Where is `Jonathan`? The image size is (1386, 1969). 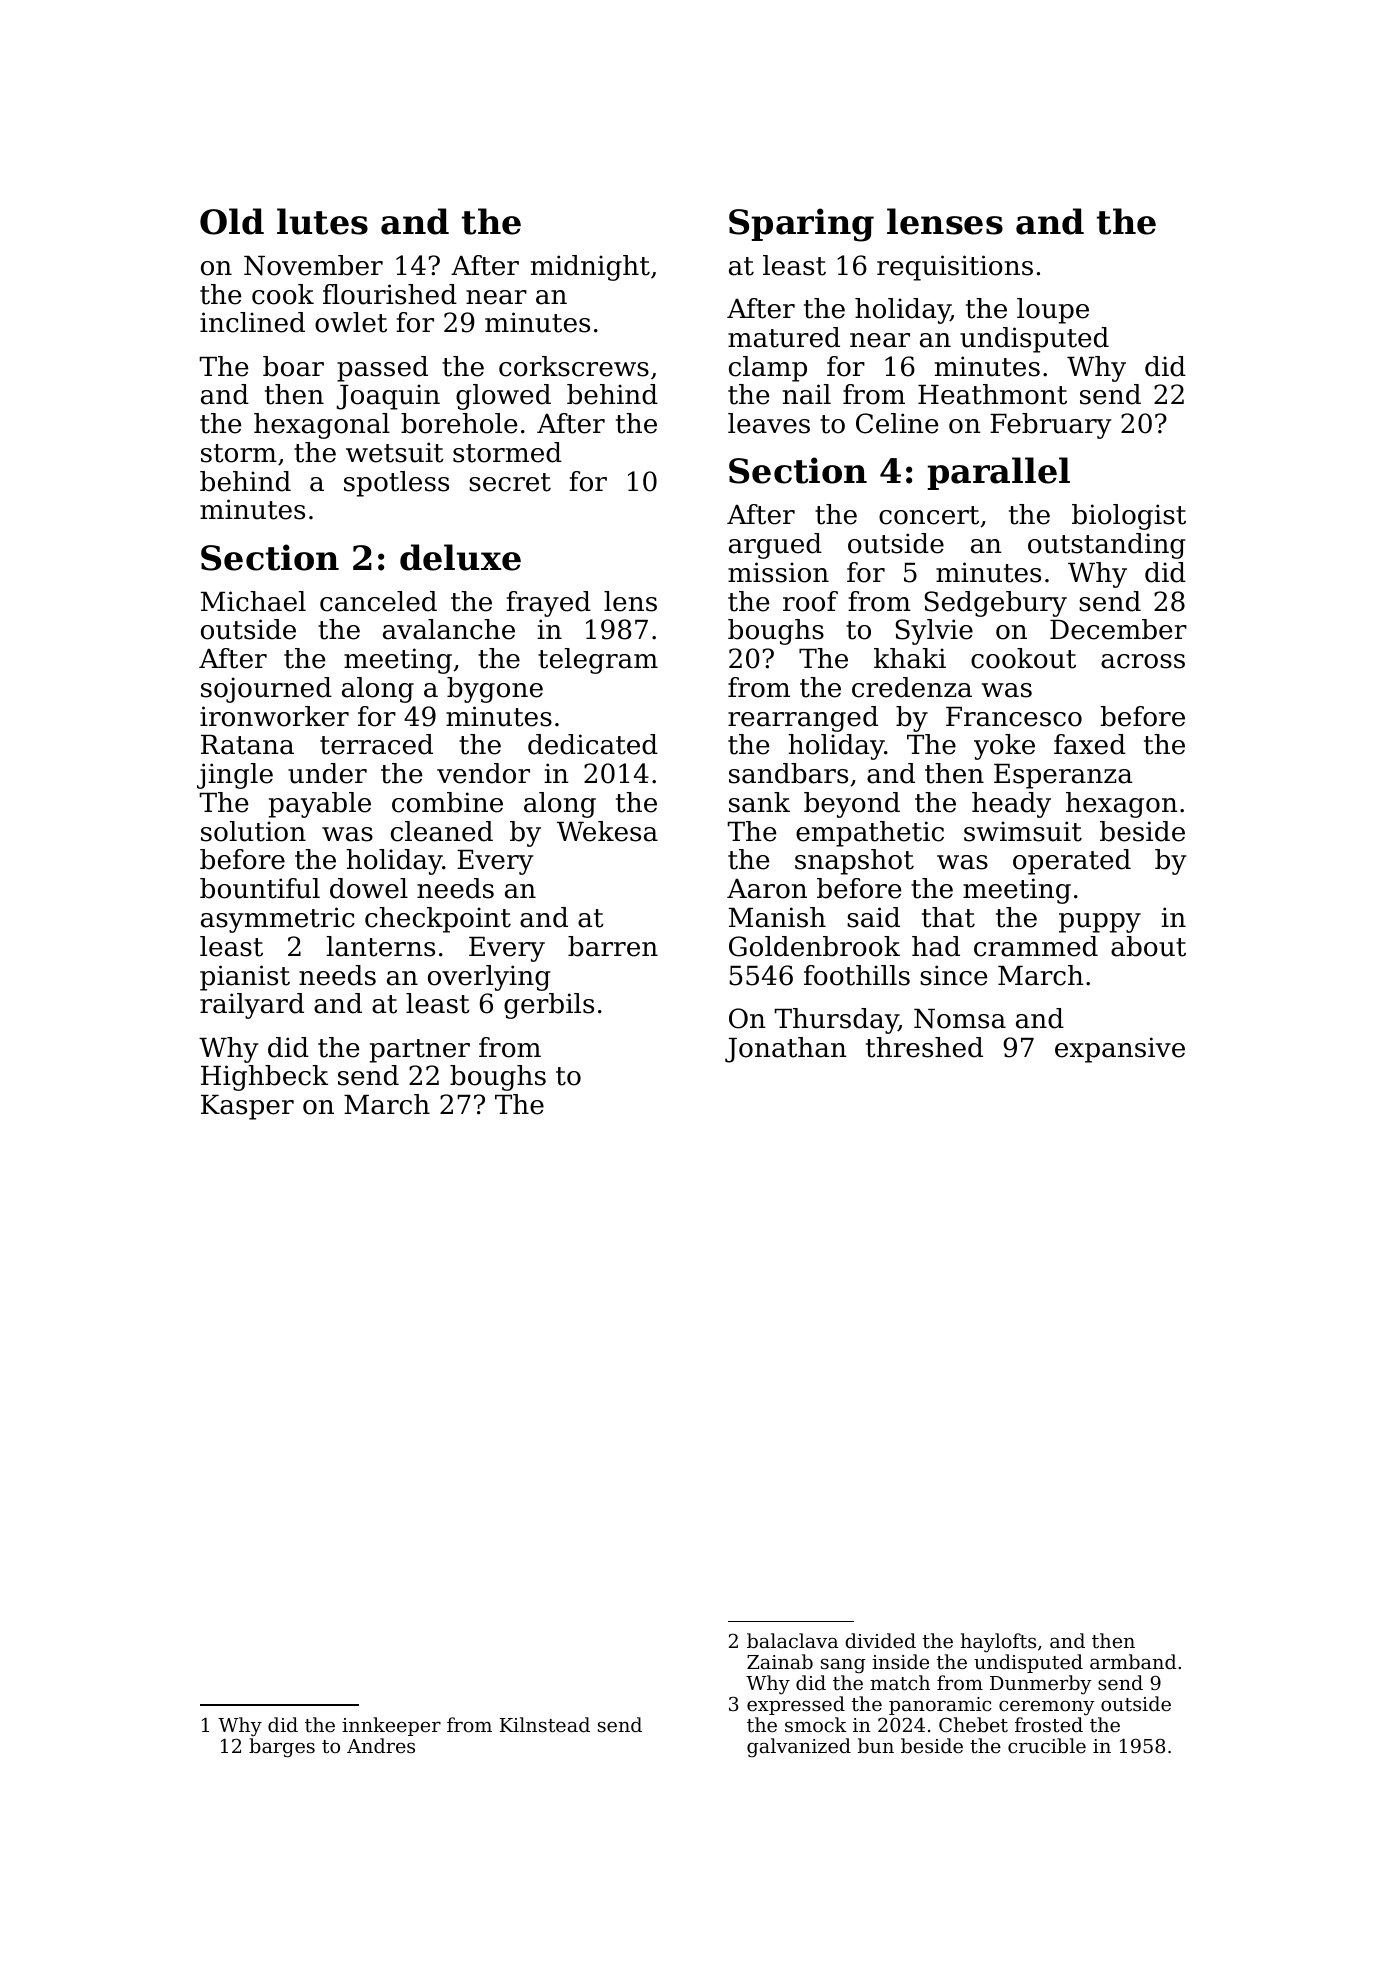
Jonathan is located at coordinates (786, 1050).
